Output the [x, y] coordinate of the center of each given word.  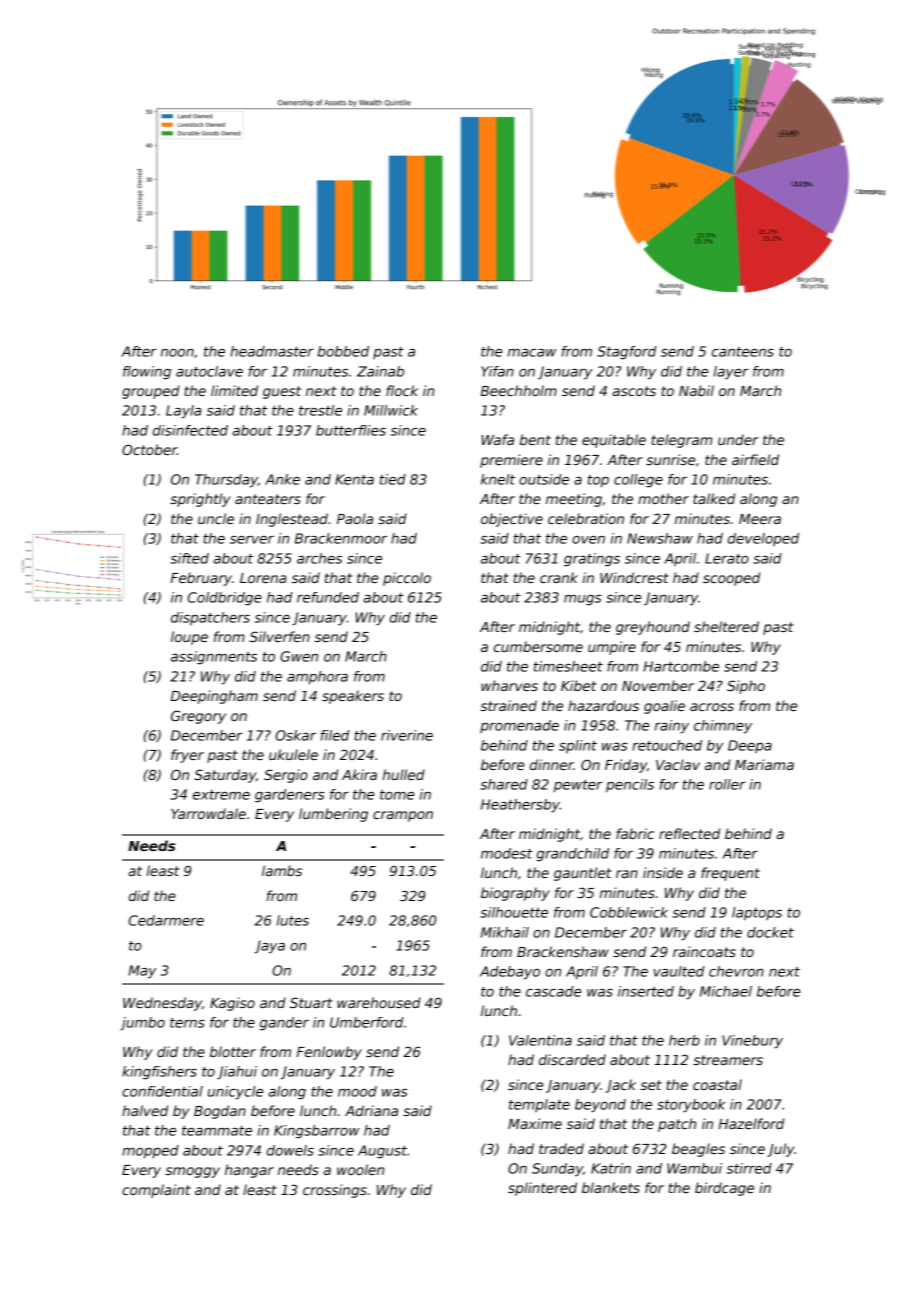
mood [357, 1091]
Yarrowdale [208, 813]
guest [282, 392]
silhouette [514, 912]
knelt [498, 479]
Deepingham [214, 697]
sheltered [726, 626]
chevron [736, 971]
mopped [150, 1152]
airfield [755, 459]
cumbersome [538, 646]
